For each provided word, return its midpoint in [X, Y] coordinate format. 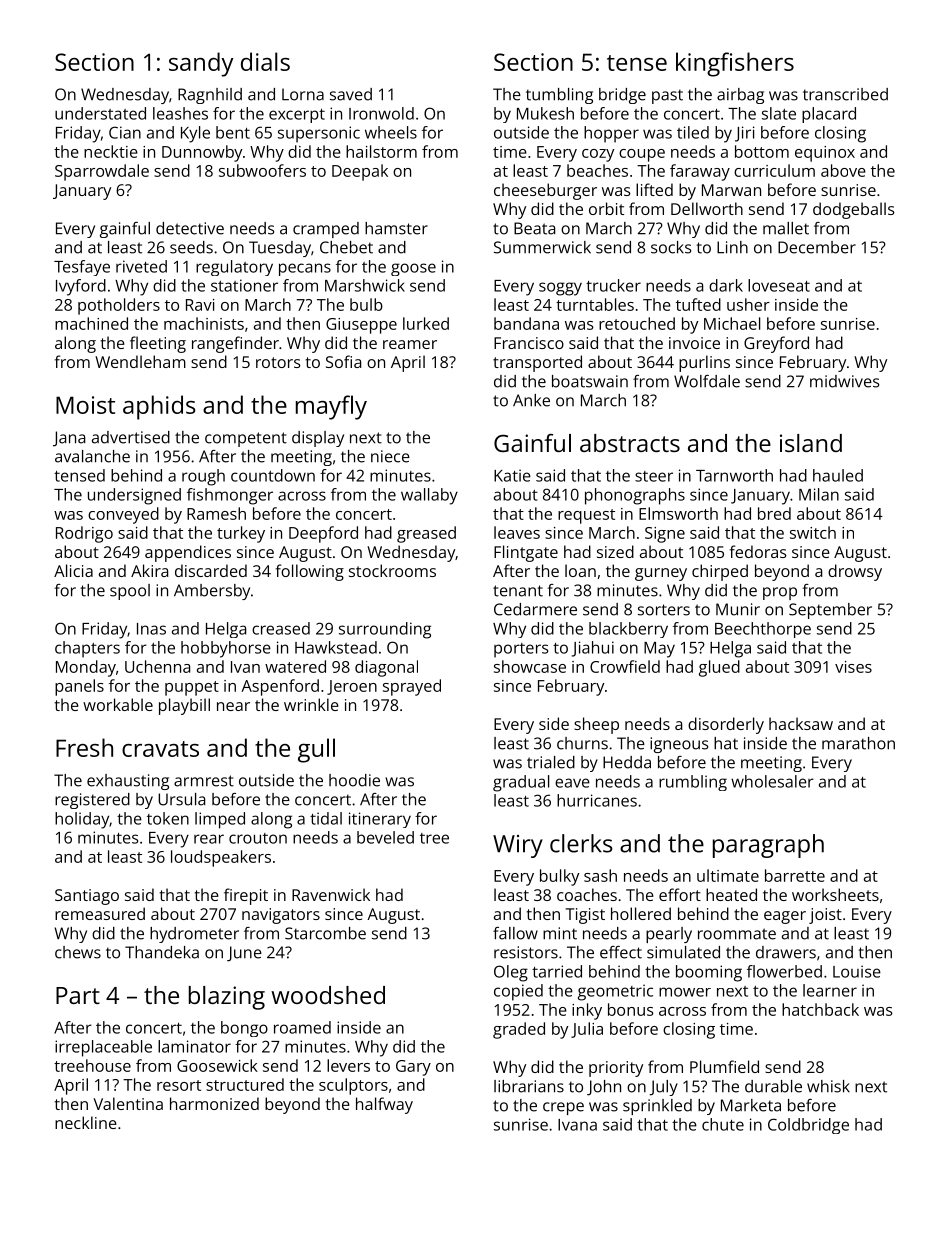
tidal [326, 818]
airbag [740, 96]
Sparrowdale [102, 172]
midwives [844, 381]
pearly [669, 935]
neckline [86, 1122]
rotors [278, 362]
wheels [391, 132]
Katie [512, 475]
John [604, 1088]
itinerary [380, 820]
